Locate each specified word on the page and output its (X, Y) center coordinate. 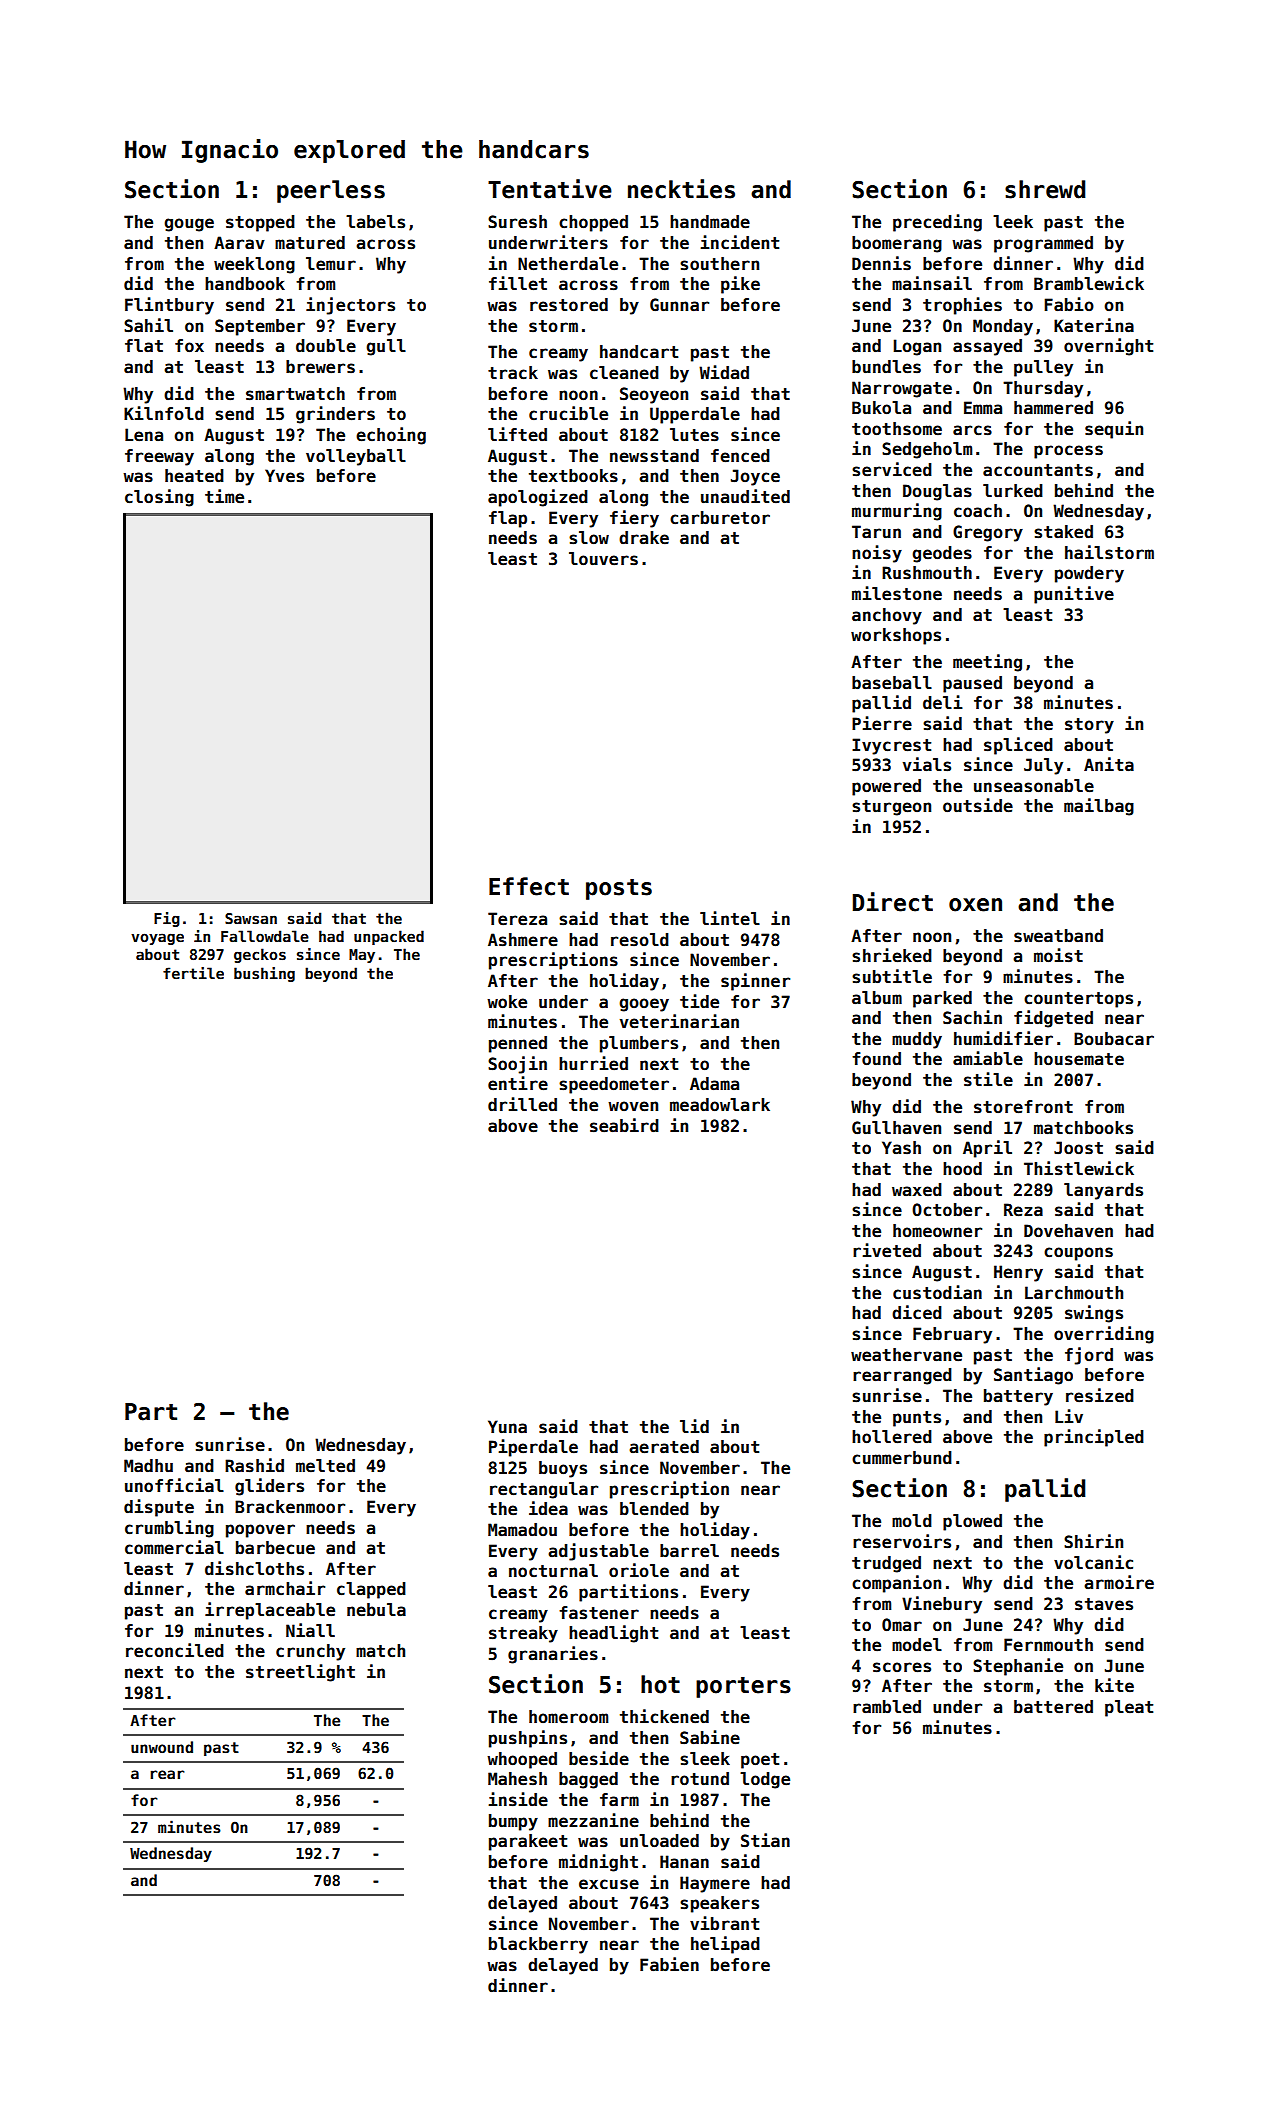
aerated (664, 1447)
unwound (162, 1747)
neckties (681, 189)
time (224, 496)
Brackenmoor (290, 1507)
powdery (1089, 574)
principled (1094, 1438)
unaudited (745, 496)
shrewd (1045, 189)
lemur (331, 264)
